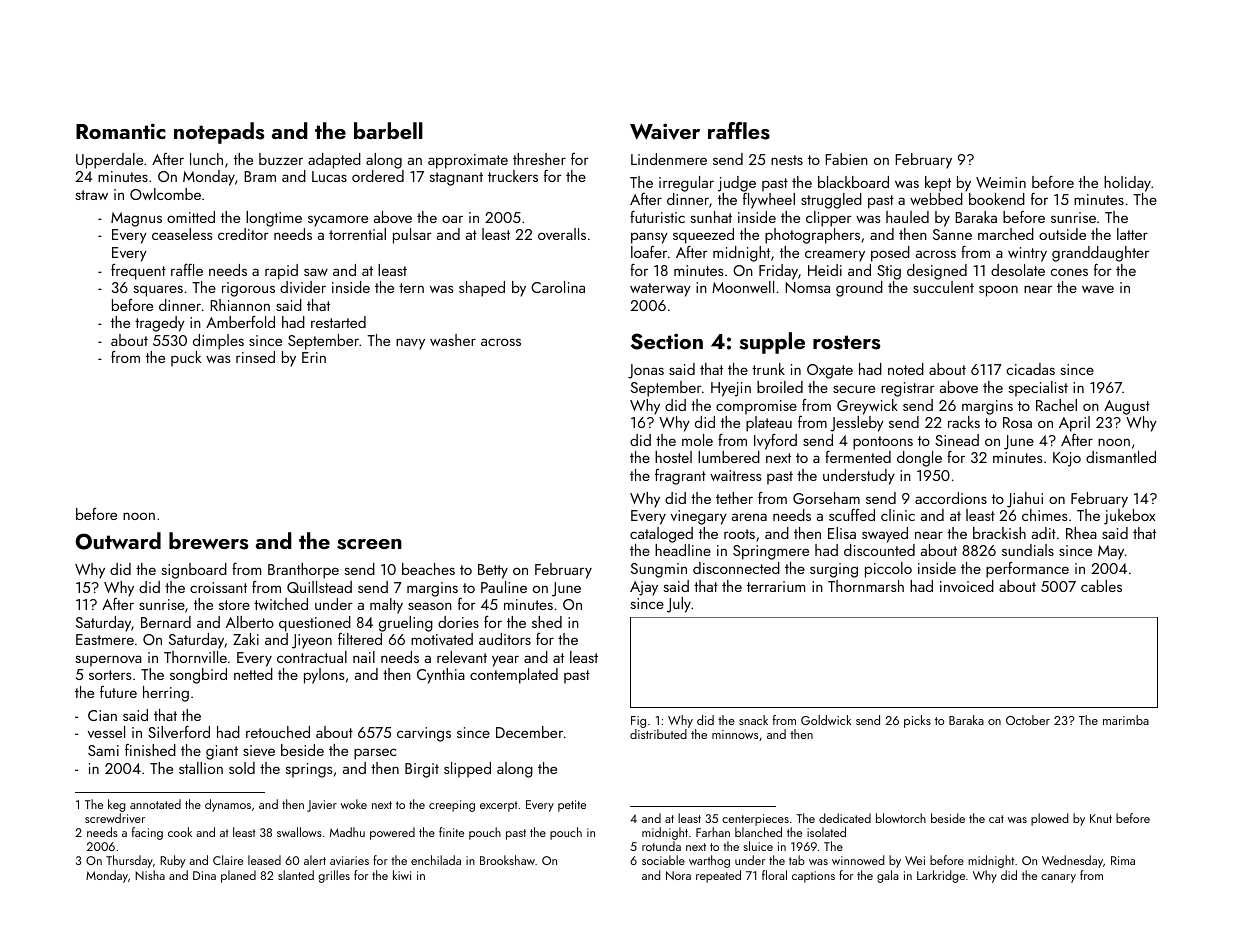 The image size is (1233, 952). Describe the element at coordinates (665, 131) in the screenshot. I see `Waiver` at that location.
